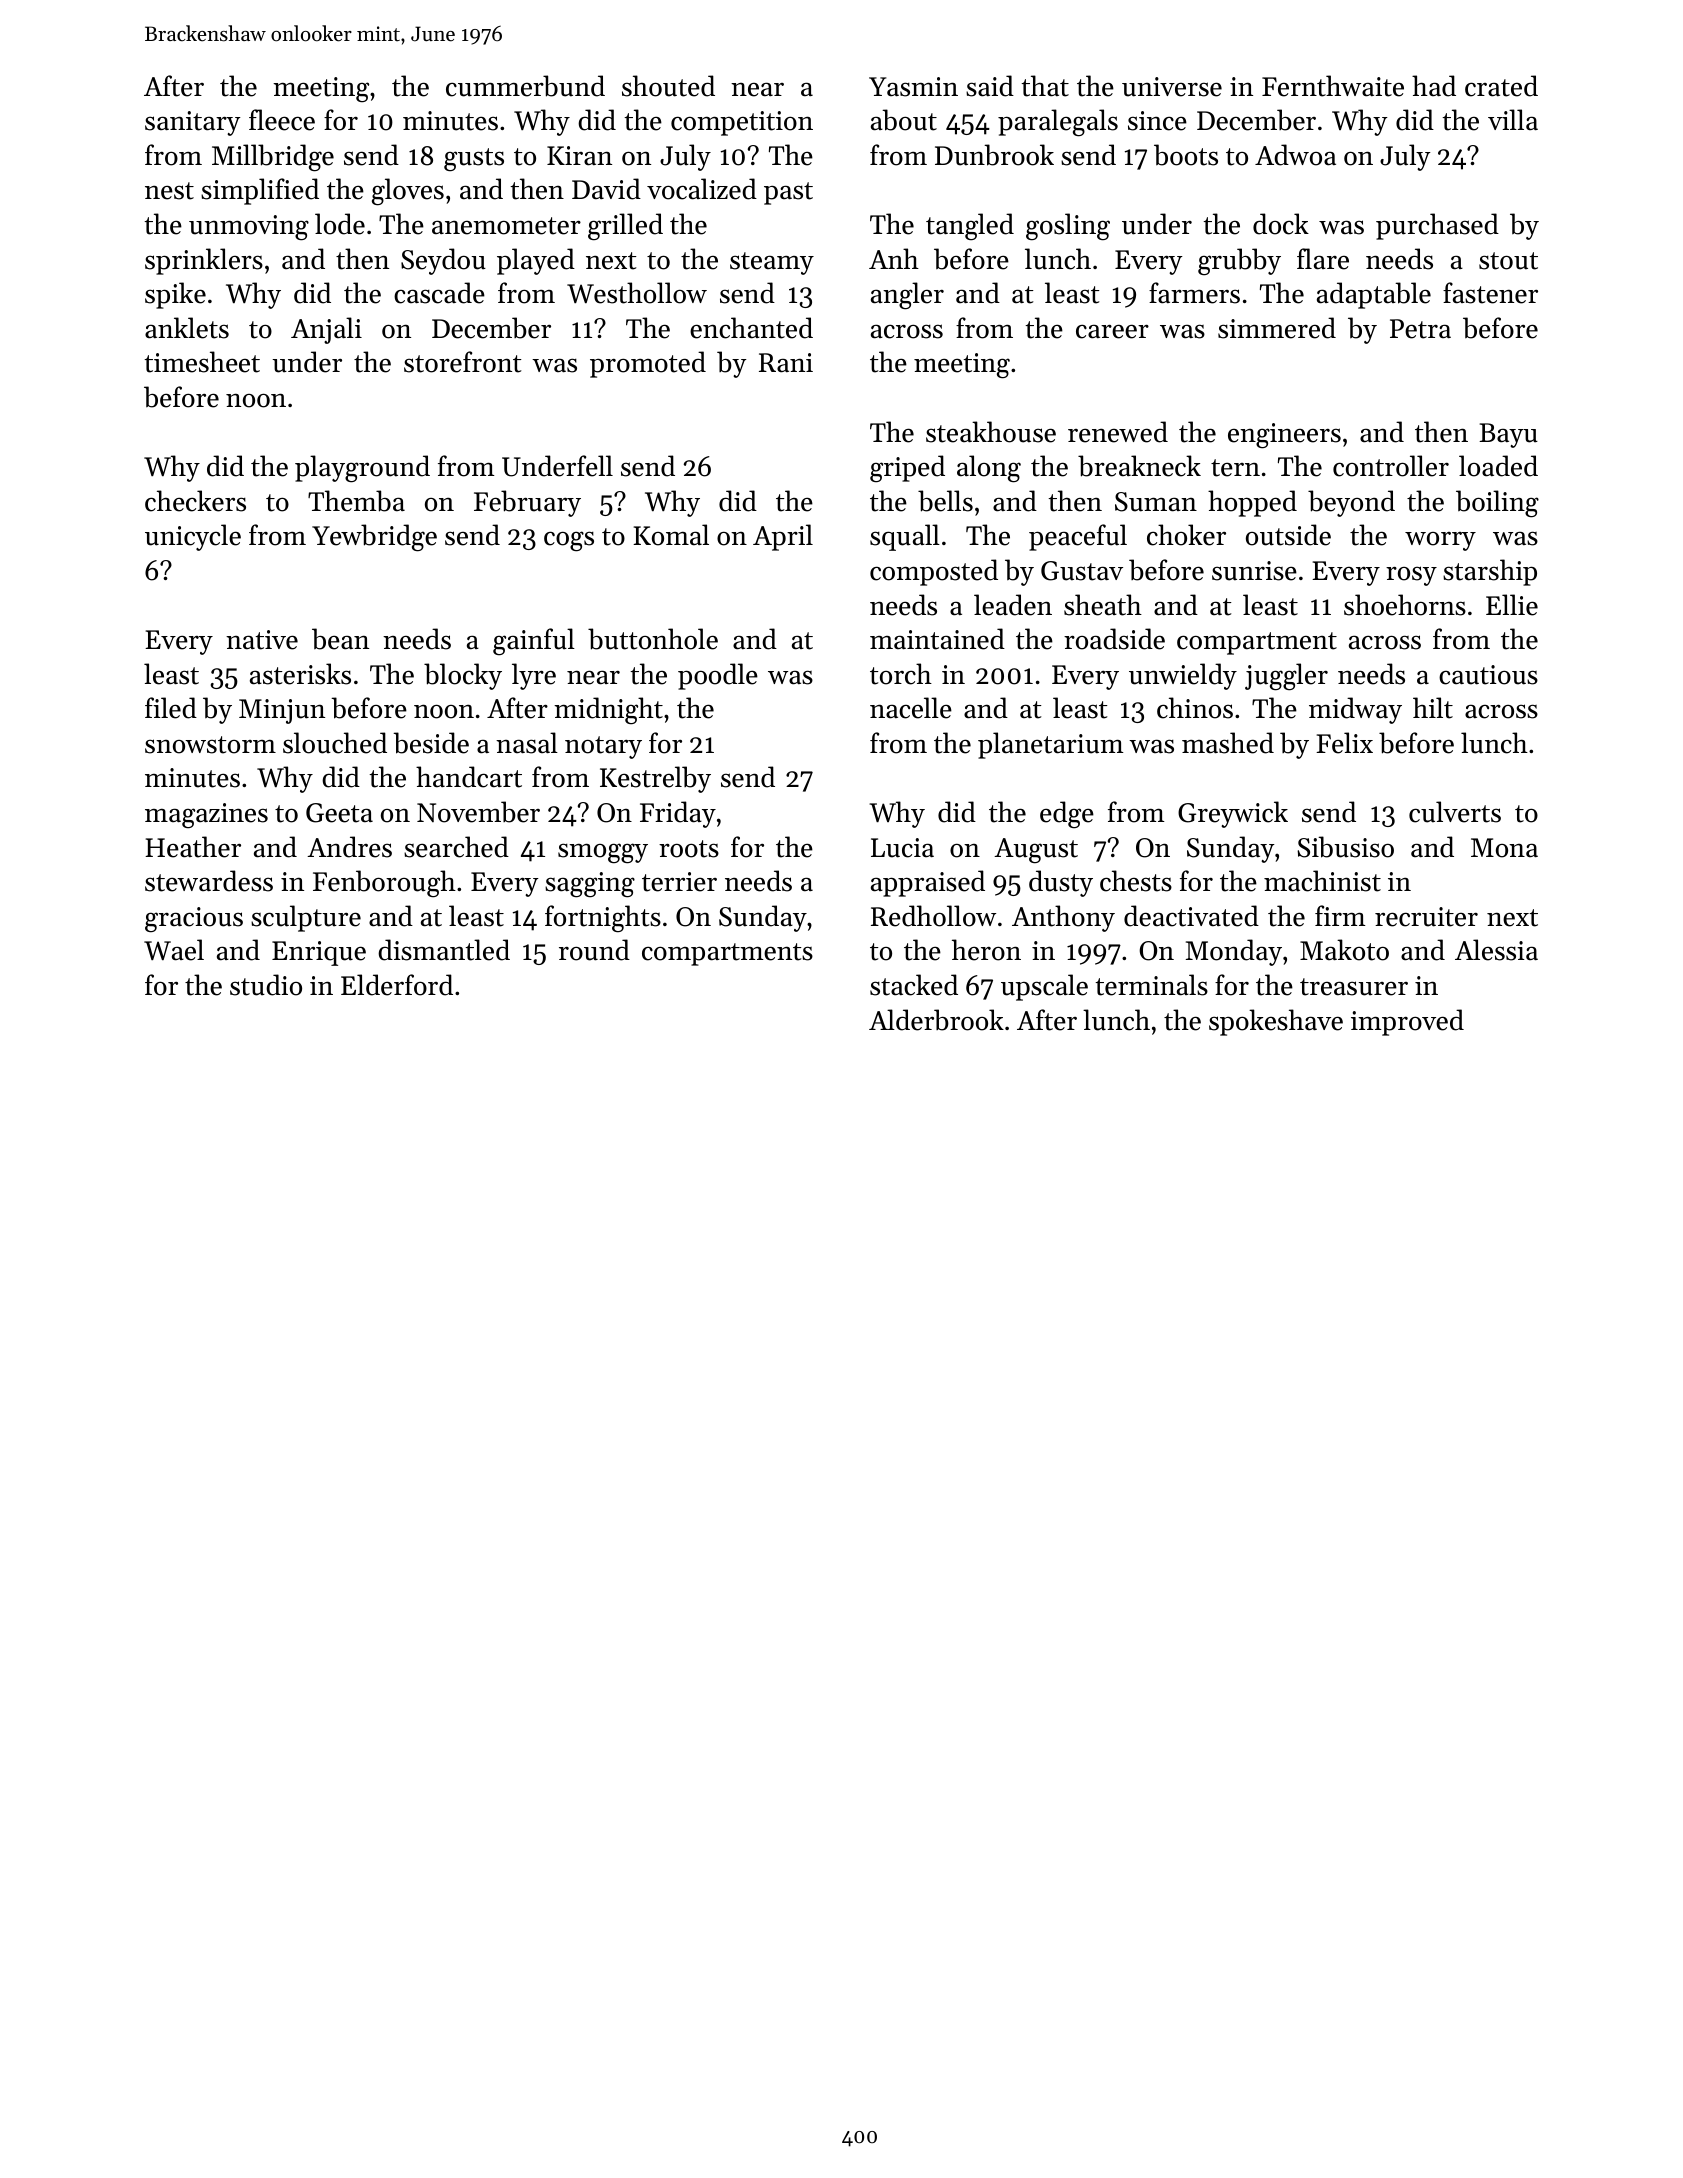  I want to click on snowstorm, so click(210, 745).
